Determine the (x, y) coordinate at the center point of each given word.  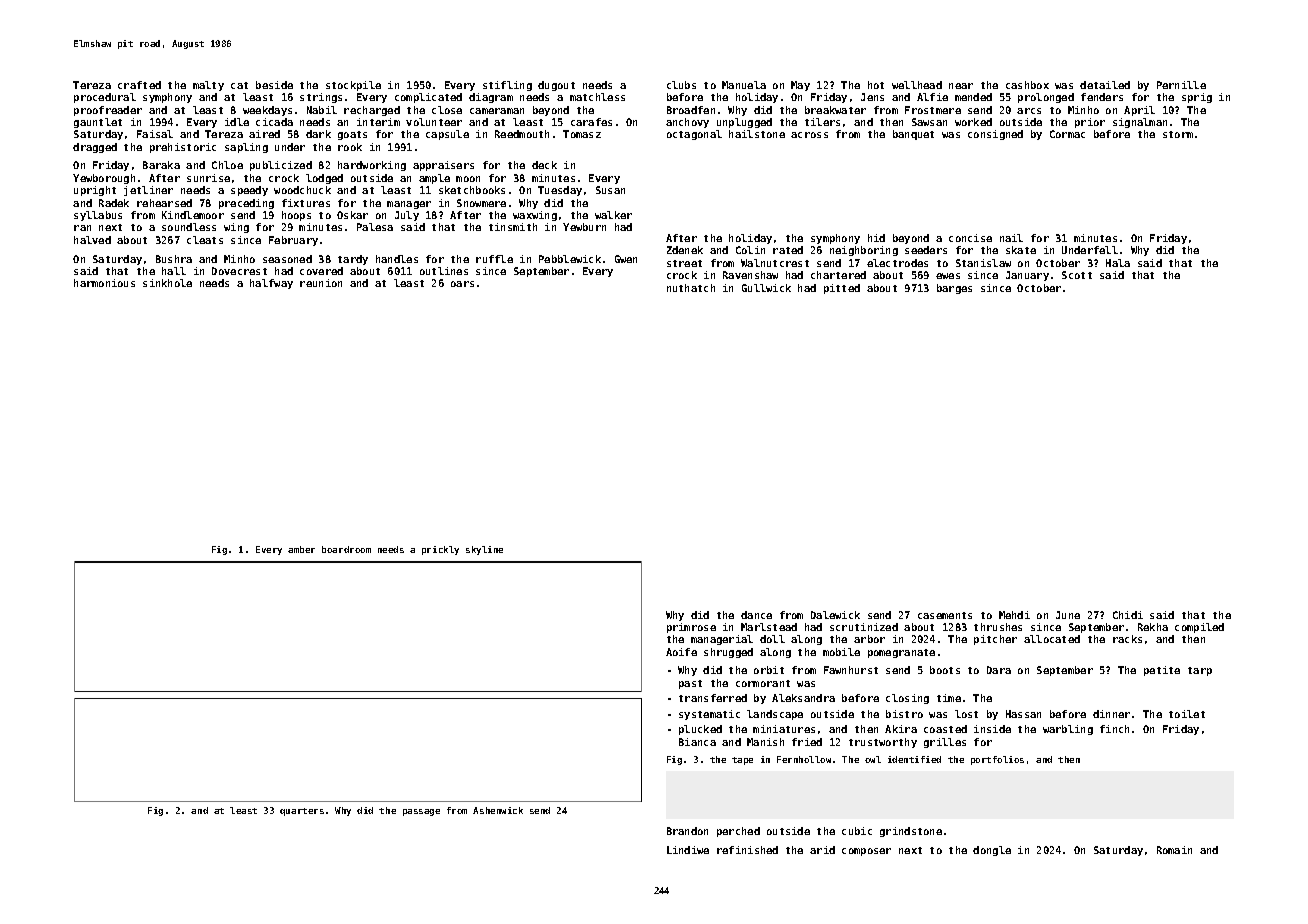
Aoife (681, 652)
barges (954, 289)
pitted (842, 289)
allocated (1052, 639)
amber (301, 549)
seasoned (287, 259)
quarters (302, 812)
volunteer (434, 122)
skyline (484, 550)
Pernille (1181, 85)
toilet (1187, 714)
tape (742, 761)
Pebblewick (570, 259)
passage (421, 812)
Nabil (322, 110)
